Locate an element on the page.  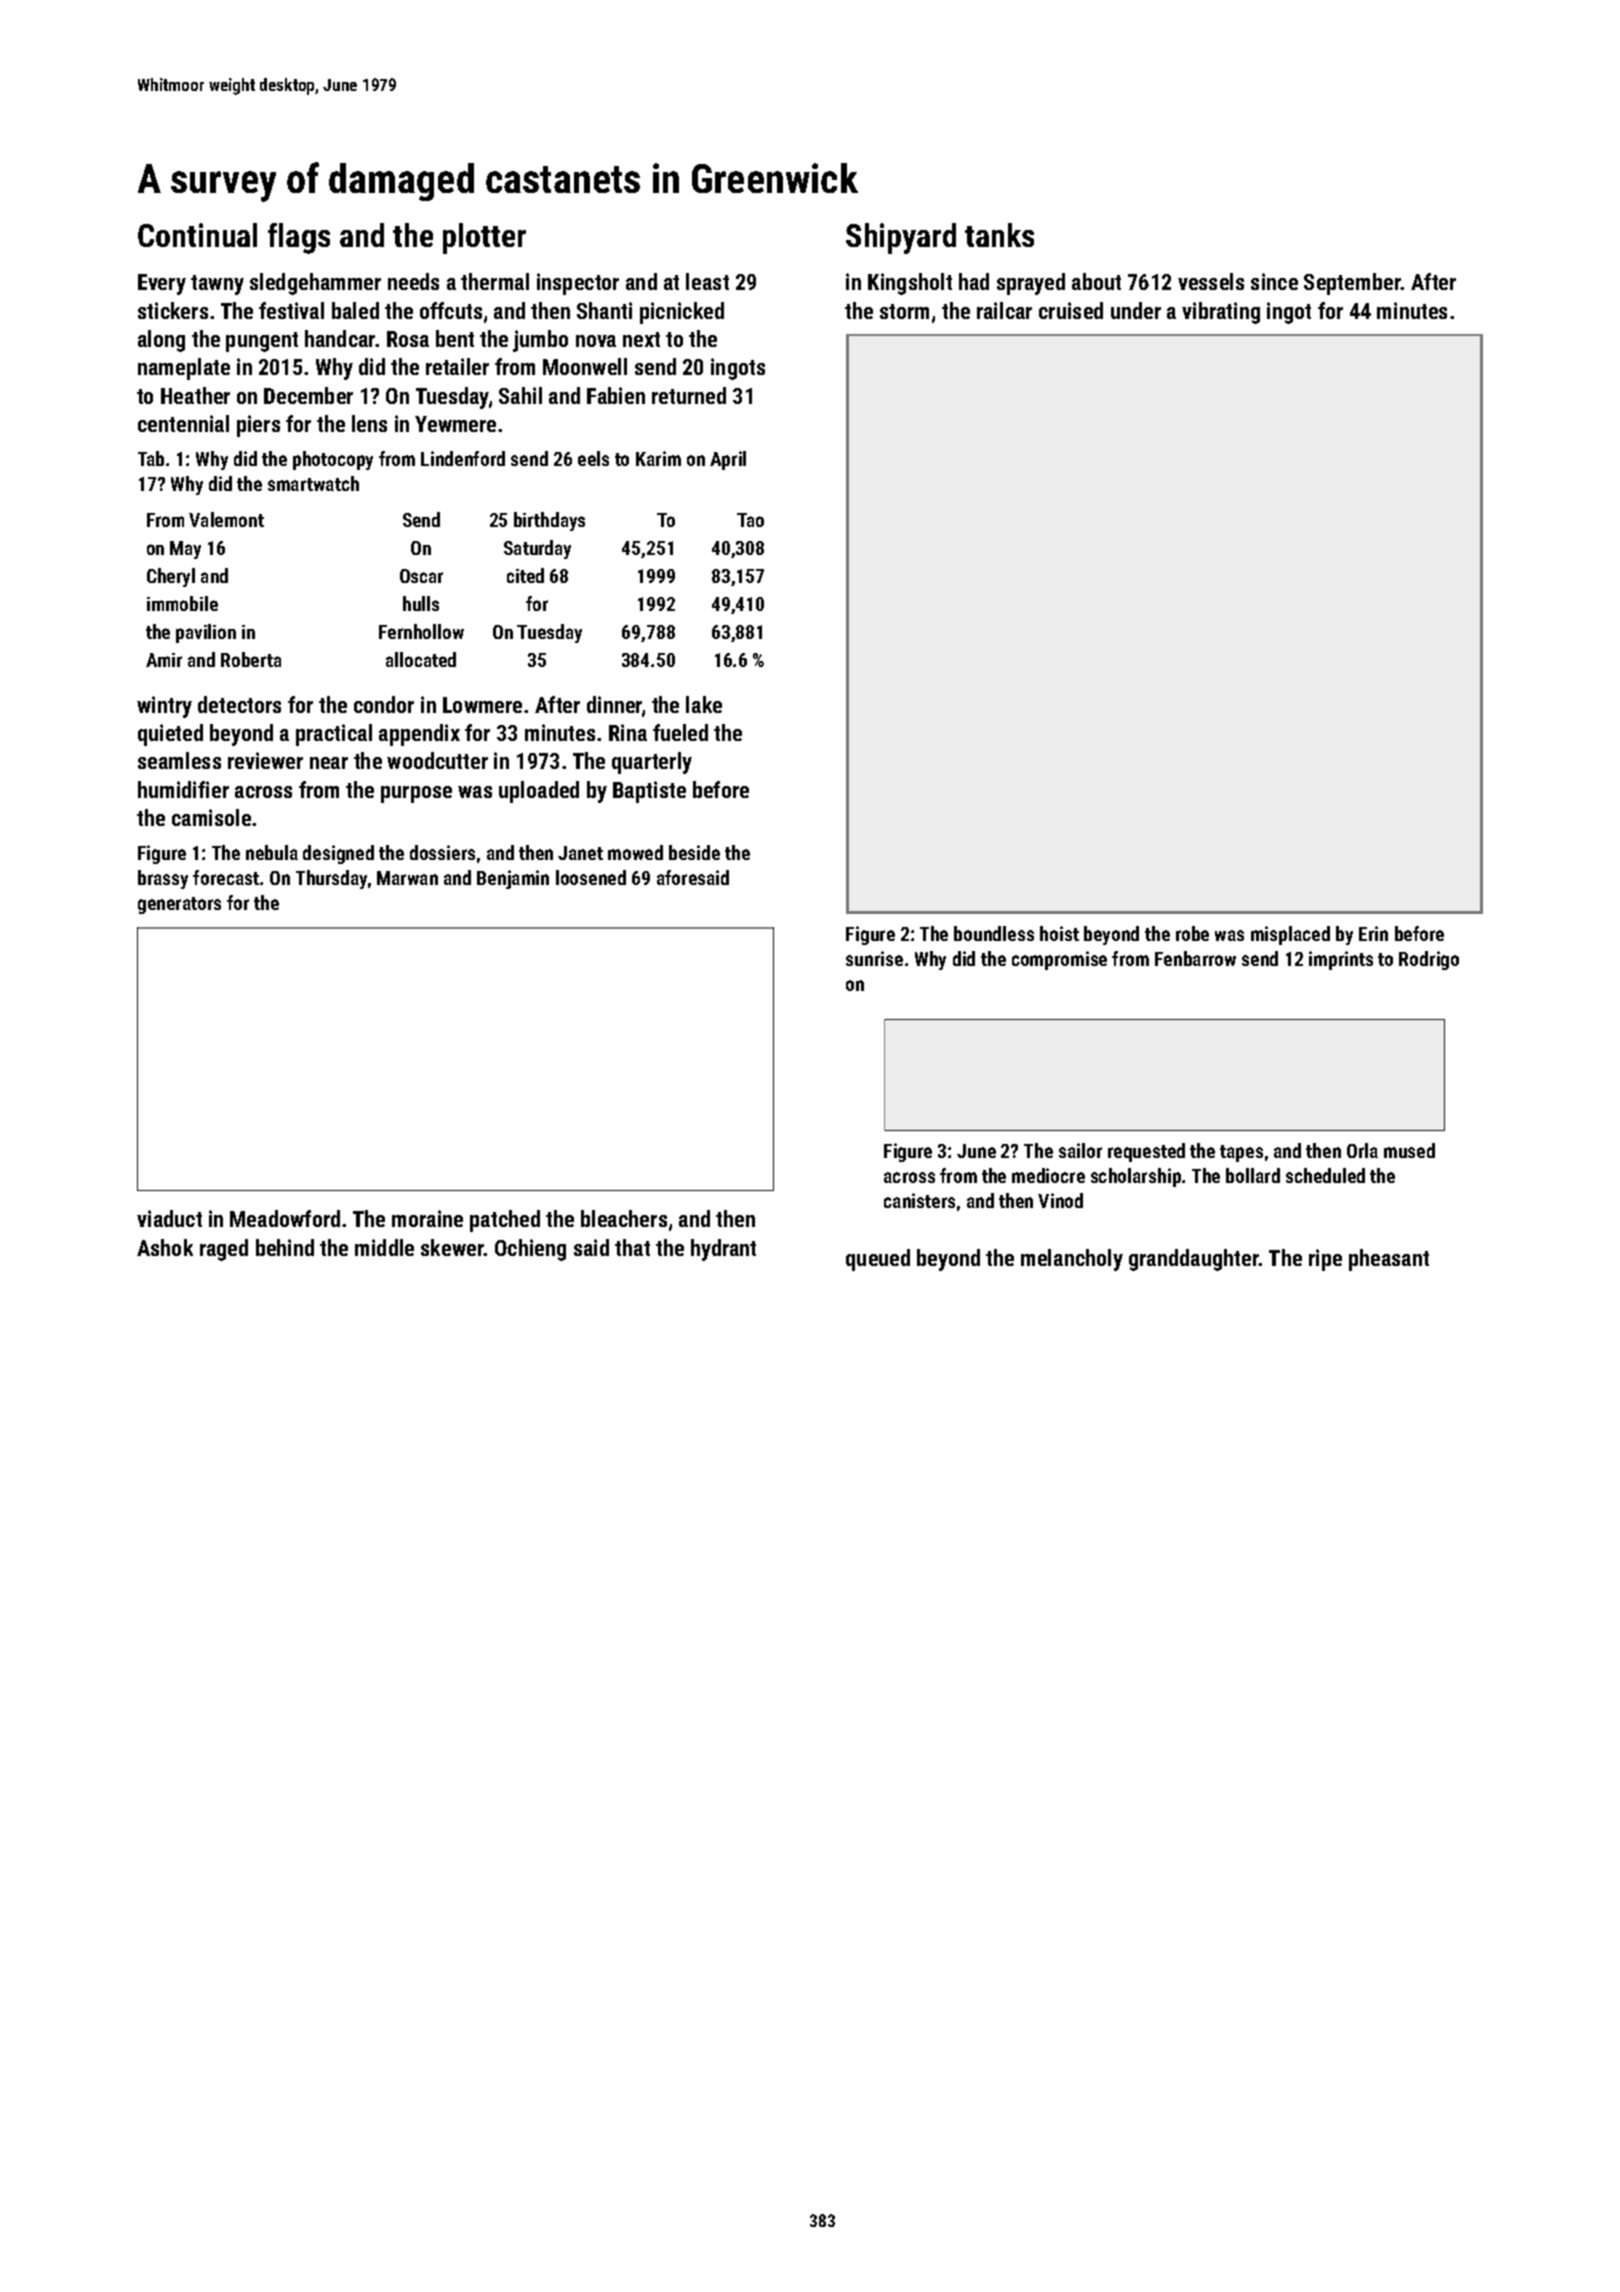
least is located at coordinates (707, 281).
